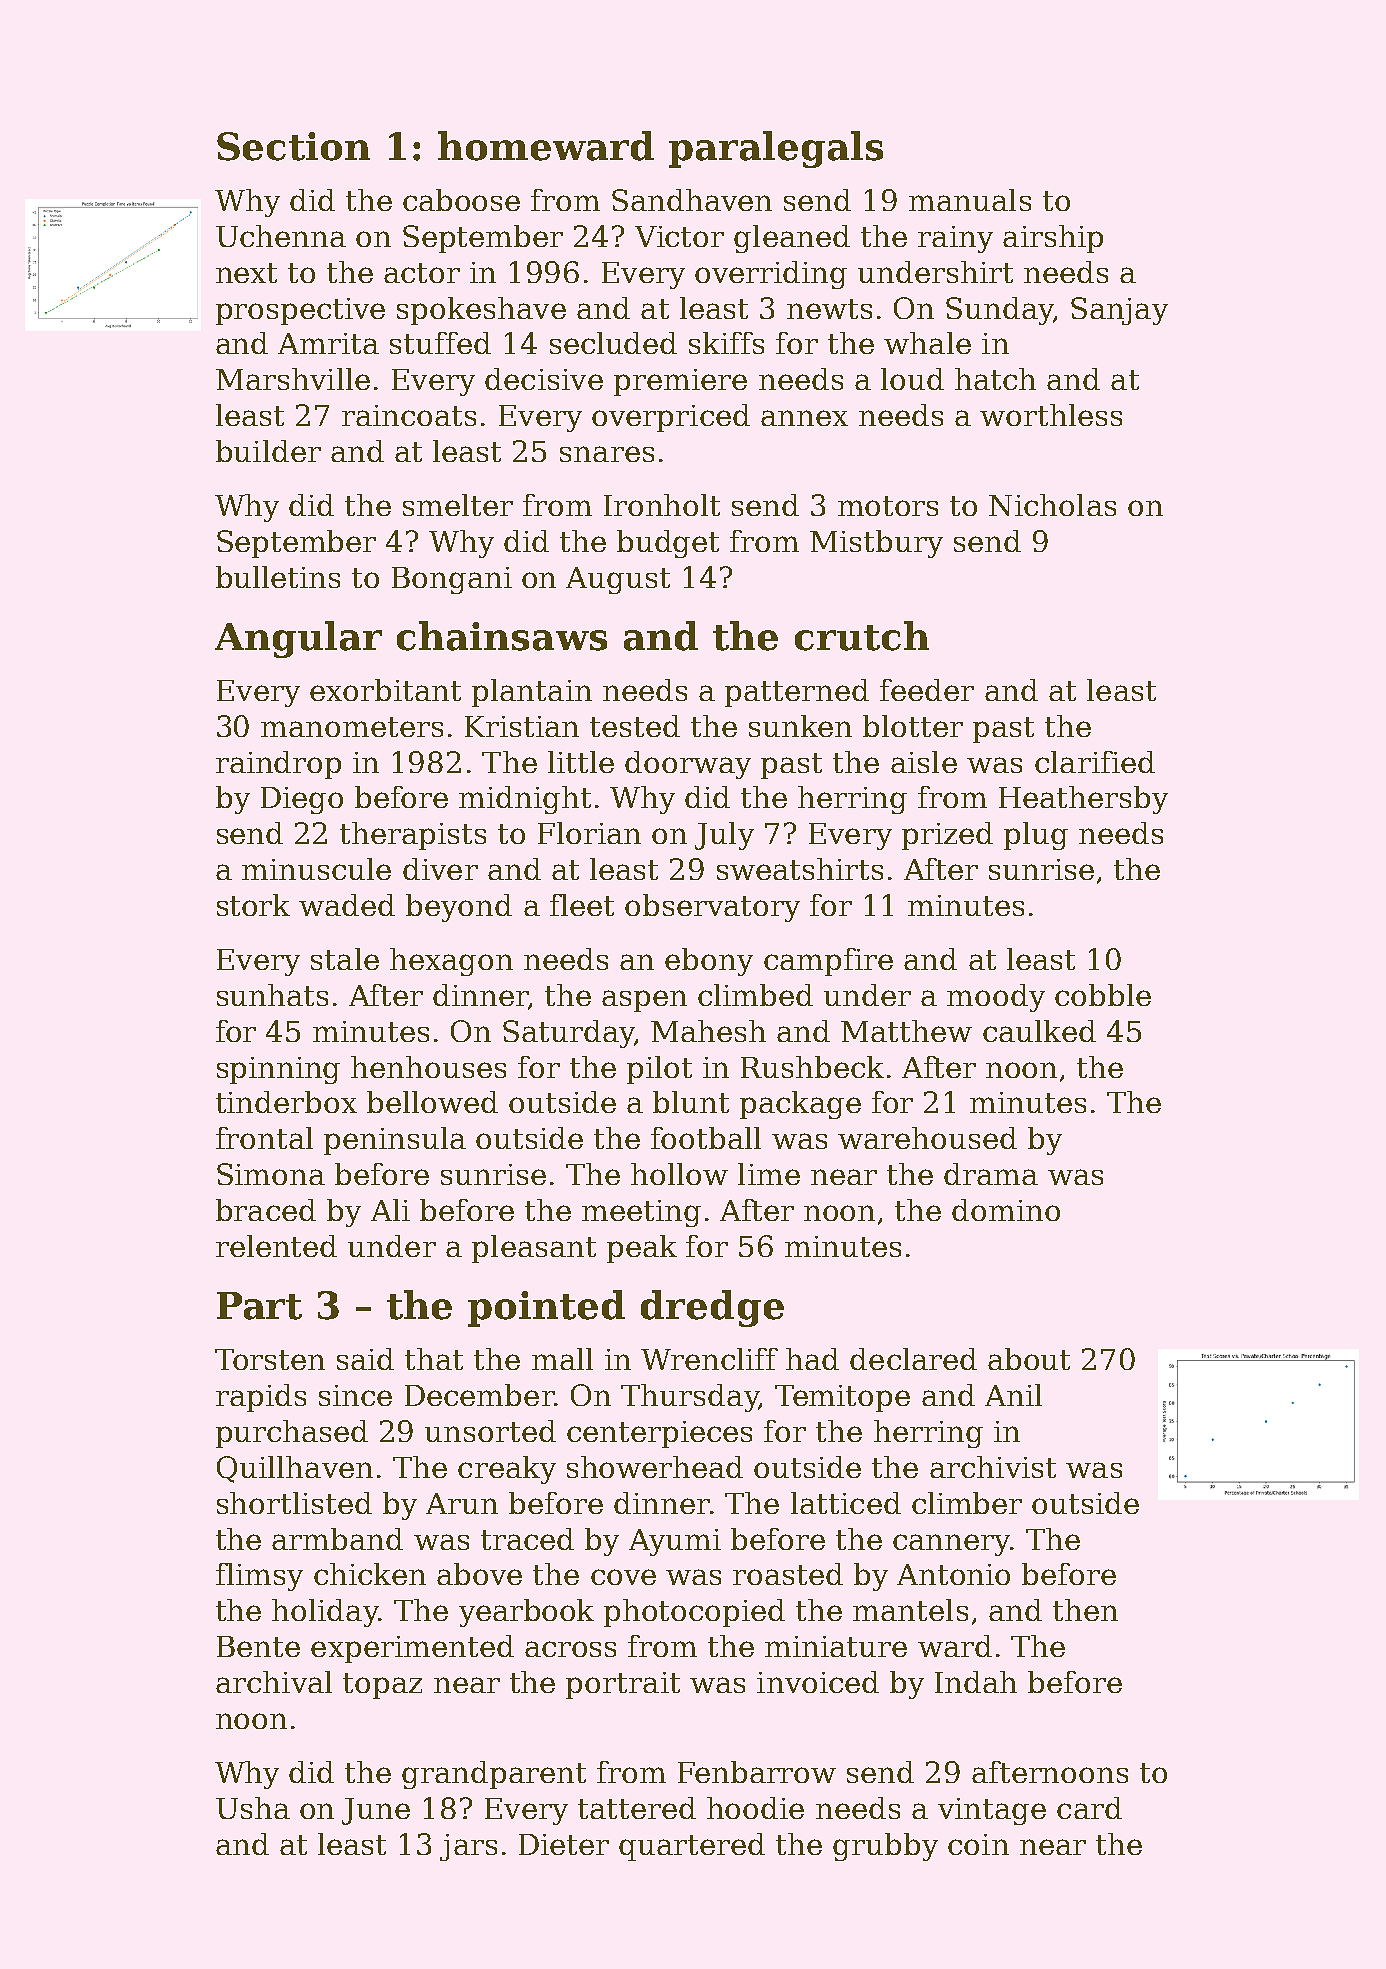 This screenshot has width=1386, height=1969. I want to click on traced, so click(527, 1539).
